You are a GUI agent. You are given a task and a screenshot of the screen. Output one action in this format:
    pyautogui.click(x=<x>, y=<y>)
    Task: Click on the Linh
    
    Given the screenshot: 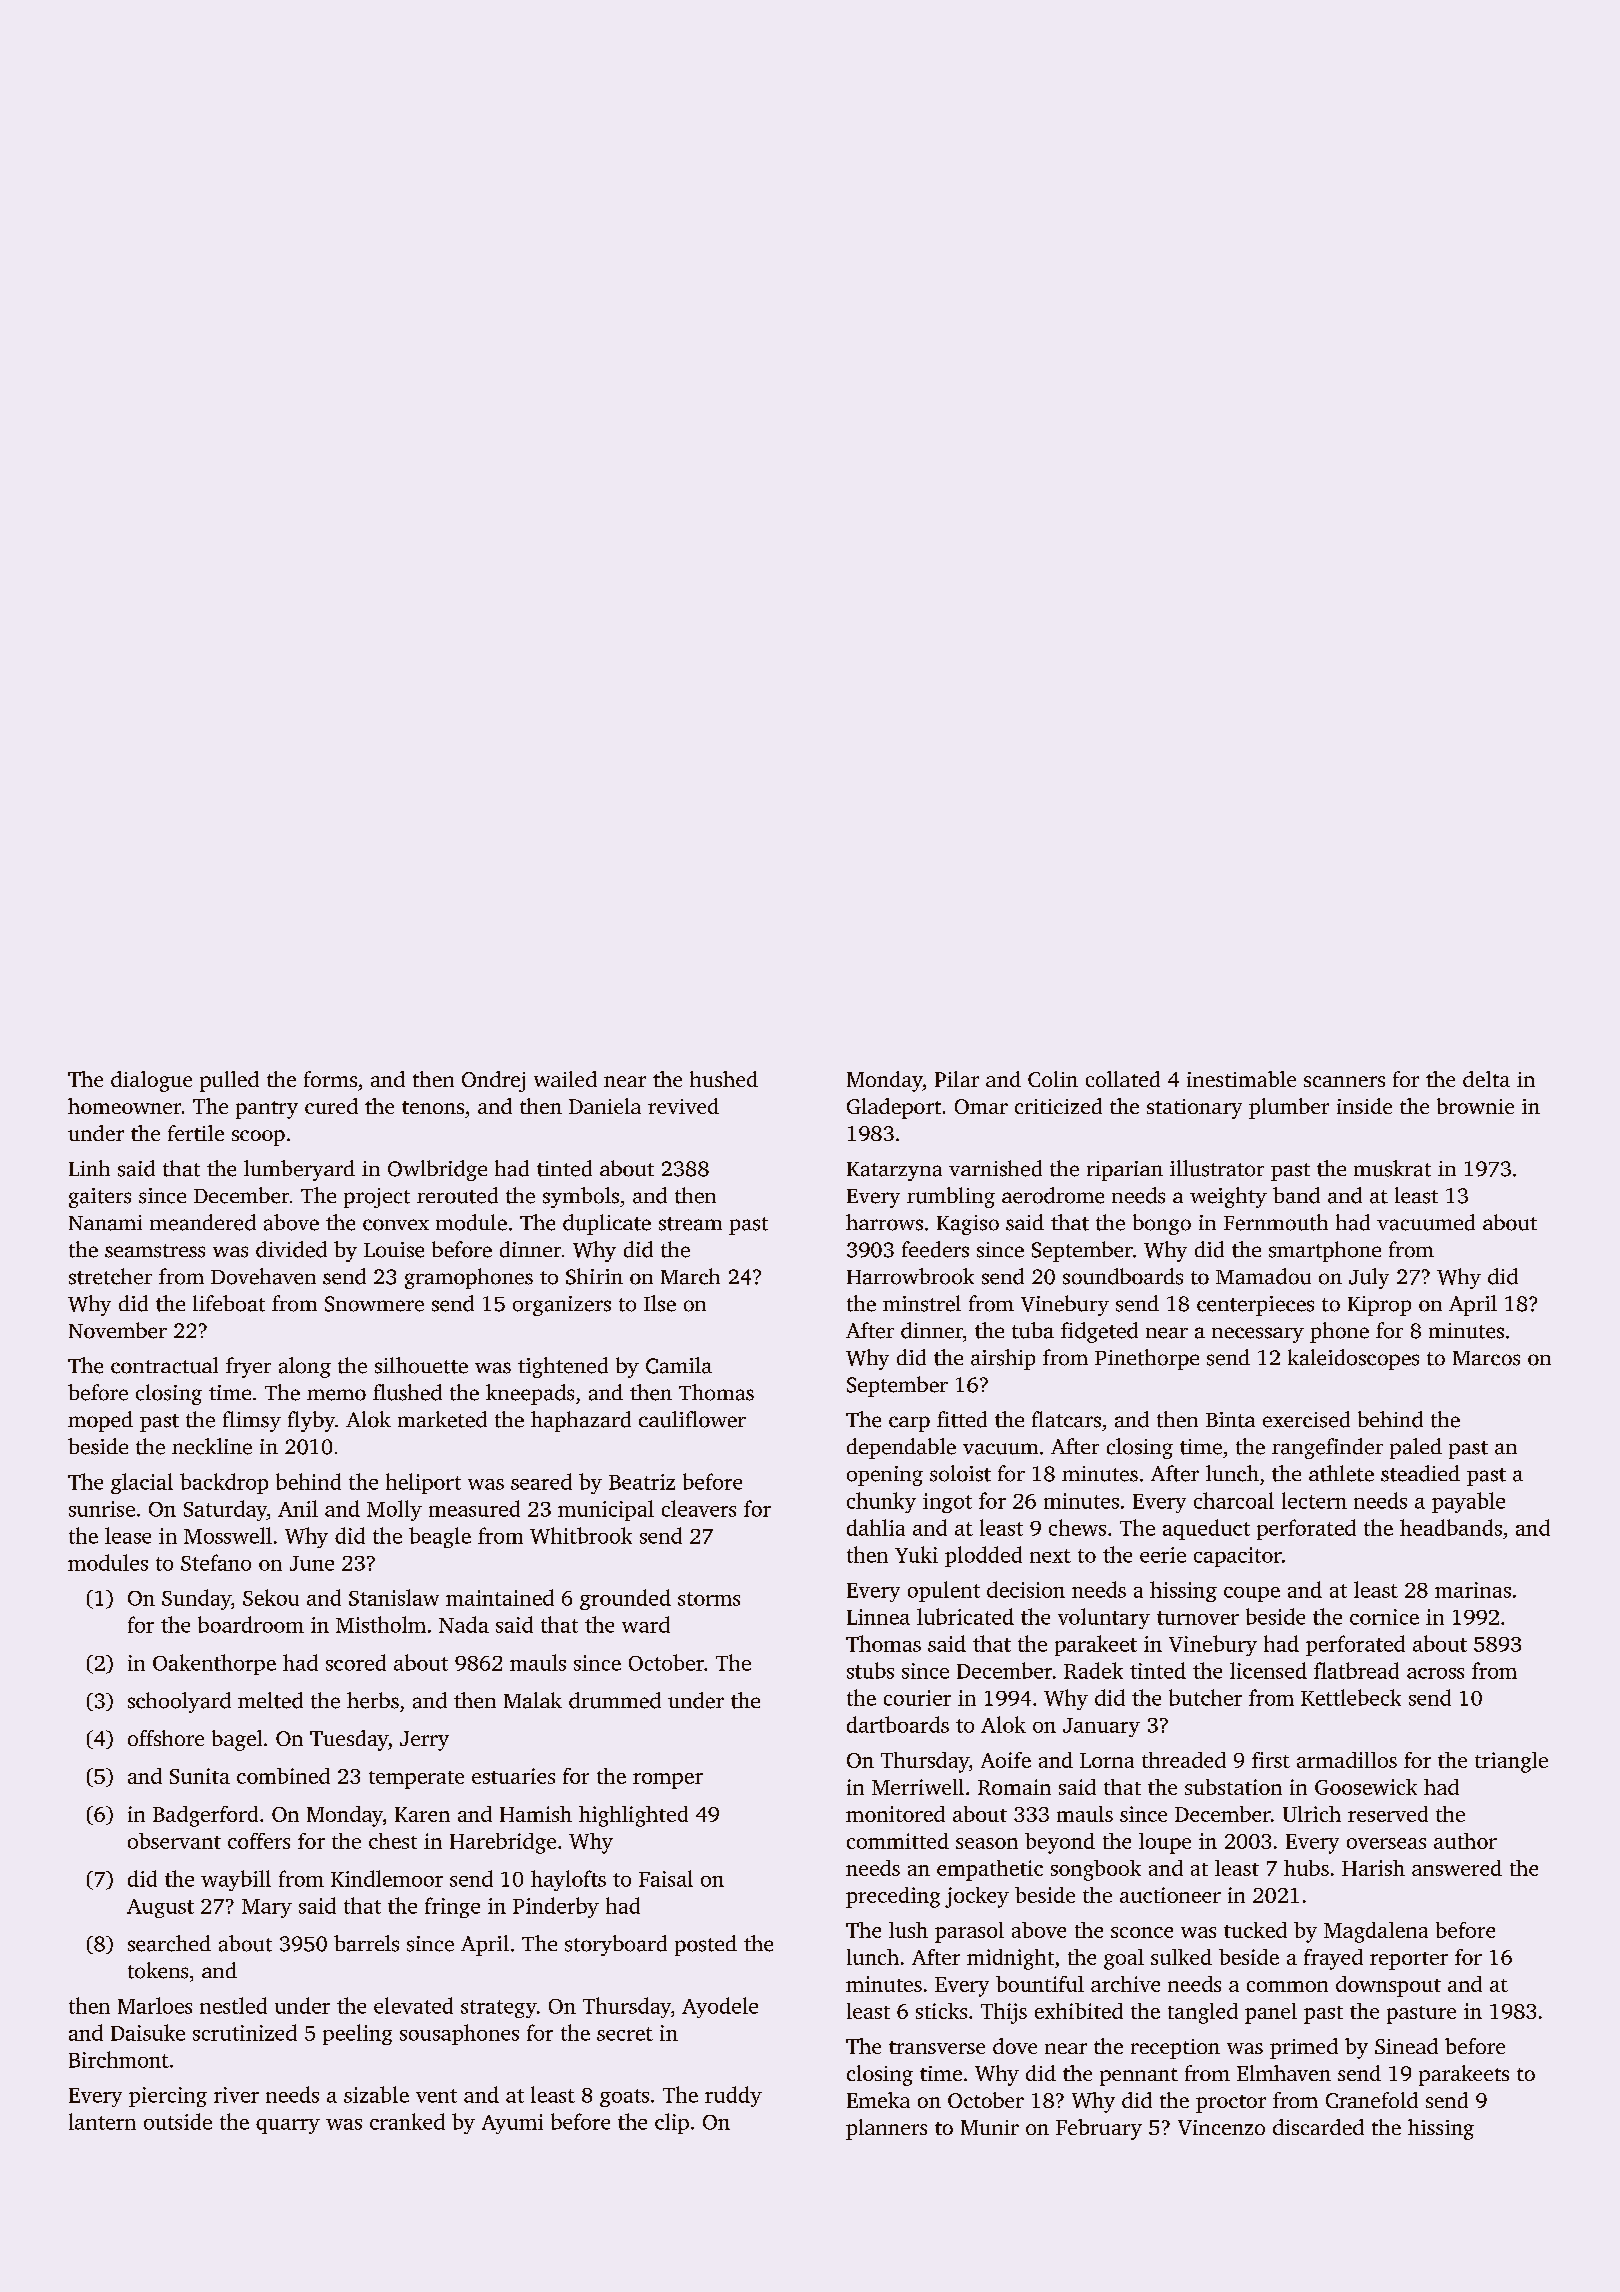 What is the action you would take?
    pyautogui.click(x=89, y=1168)
